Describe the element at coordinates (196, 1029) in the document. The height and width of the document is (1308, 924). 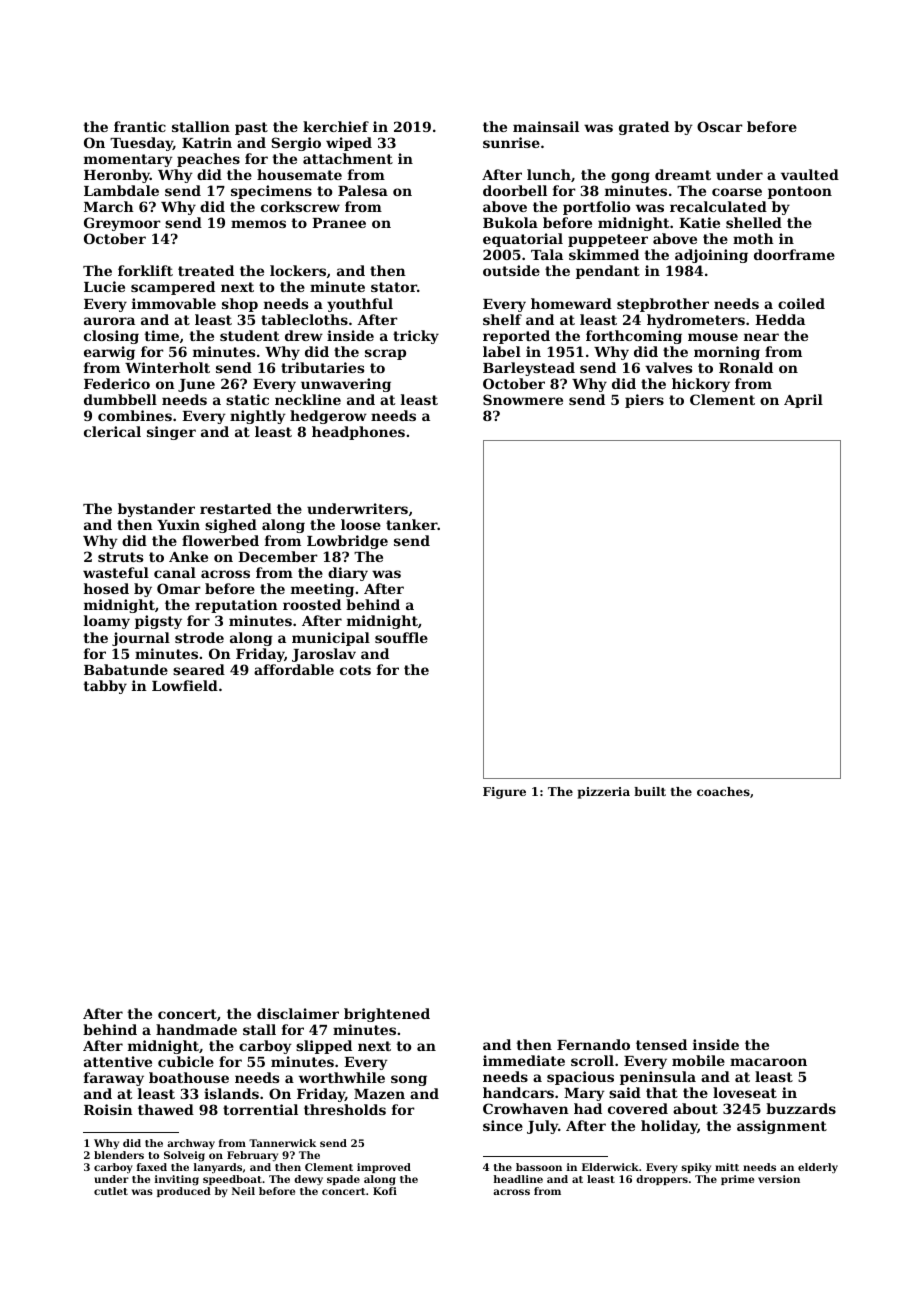
I see `handmade` at that location.
